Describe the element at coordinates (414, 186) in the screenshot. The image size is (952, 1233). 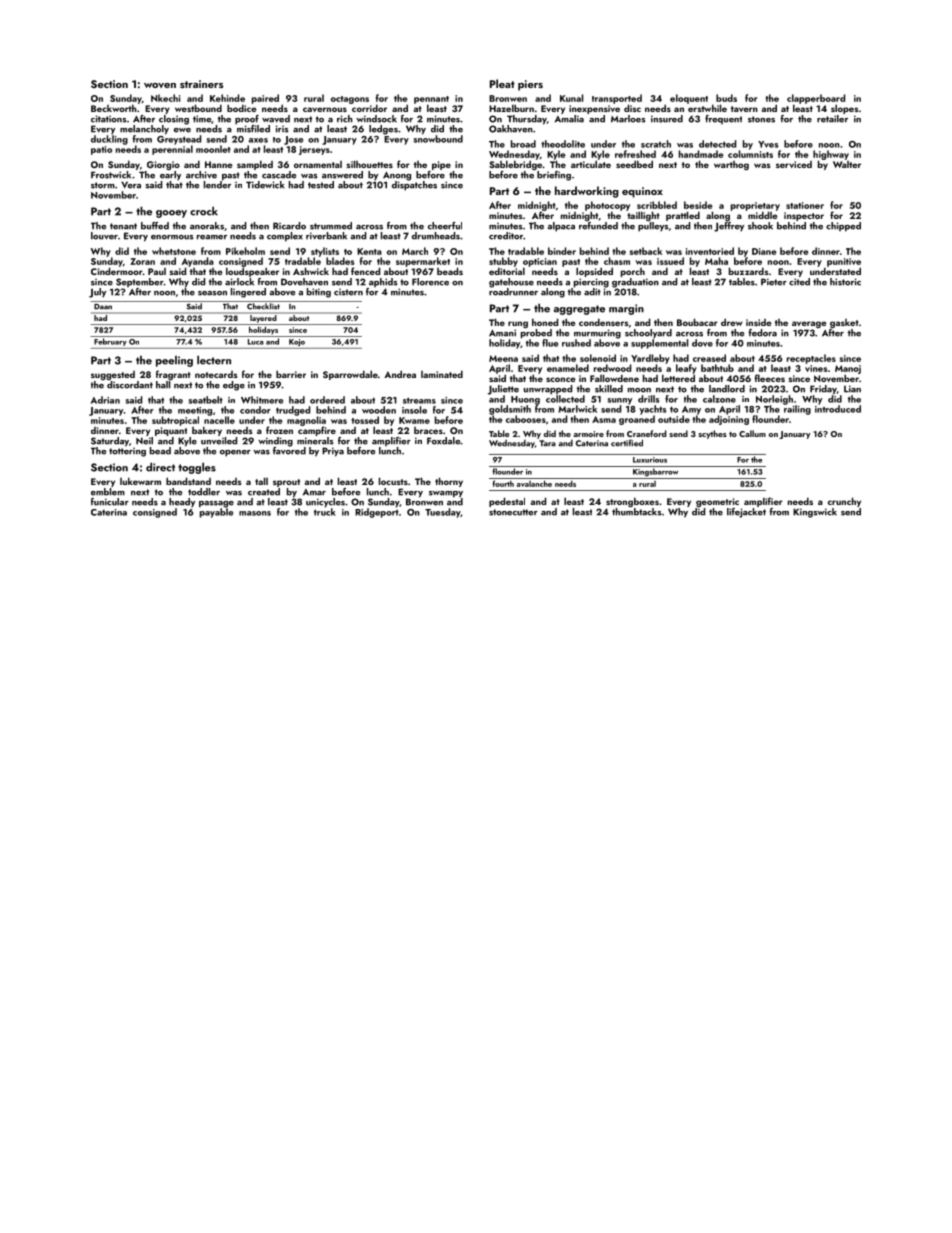
I see `dispatches` at that location.
